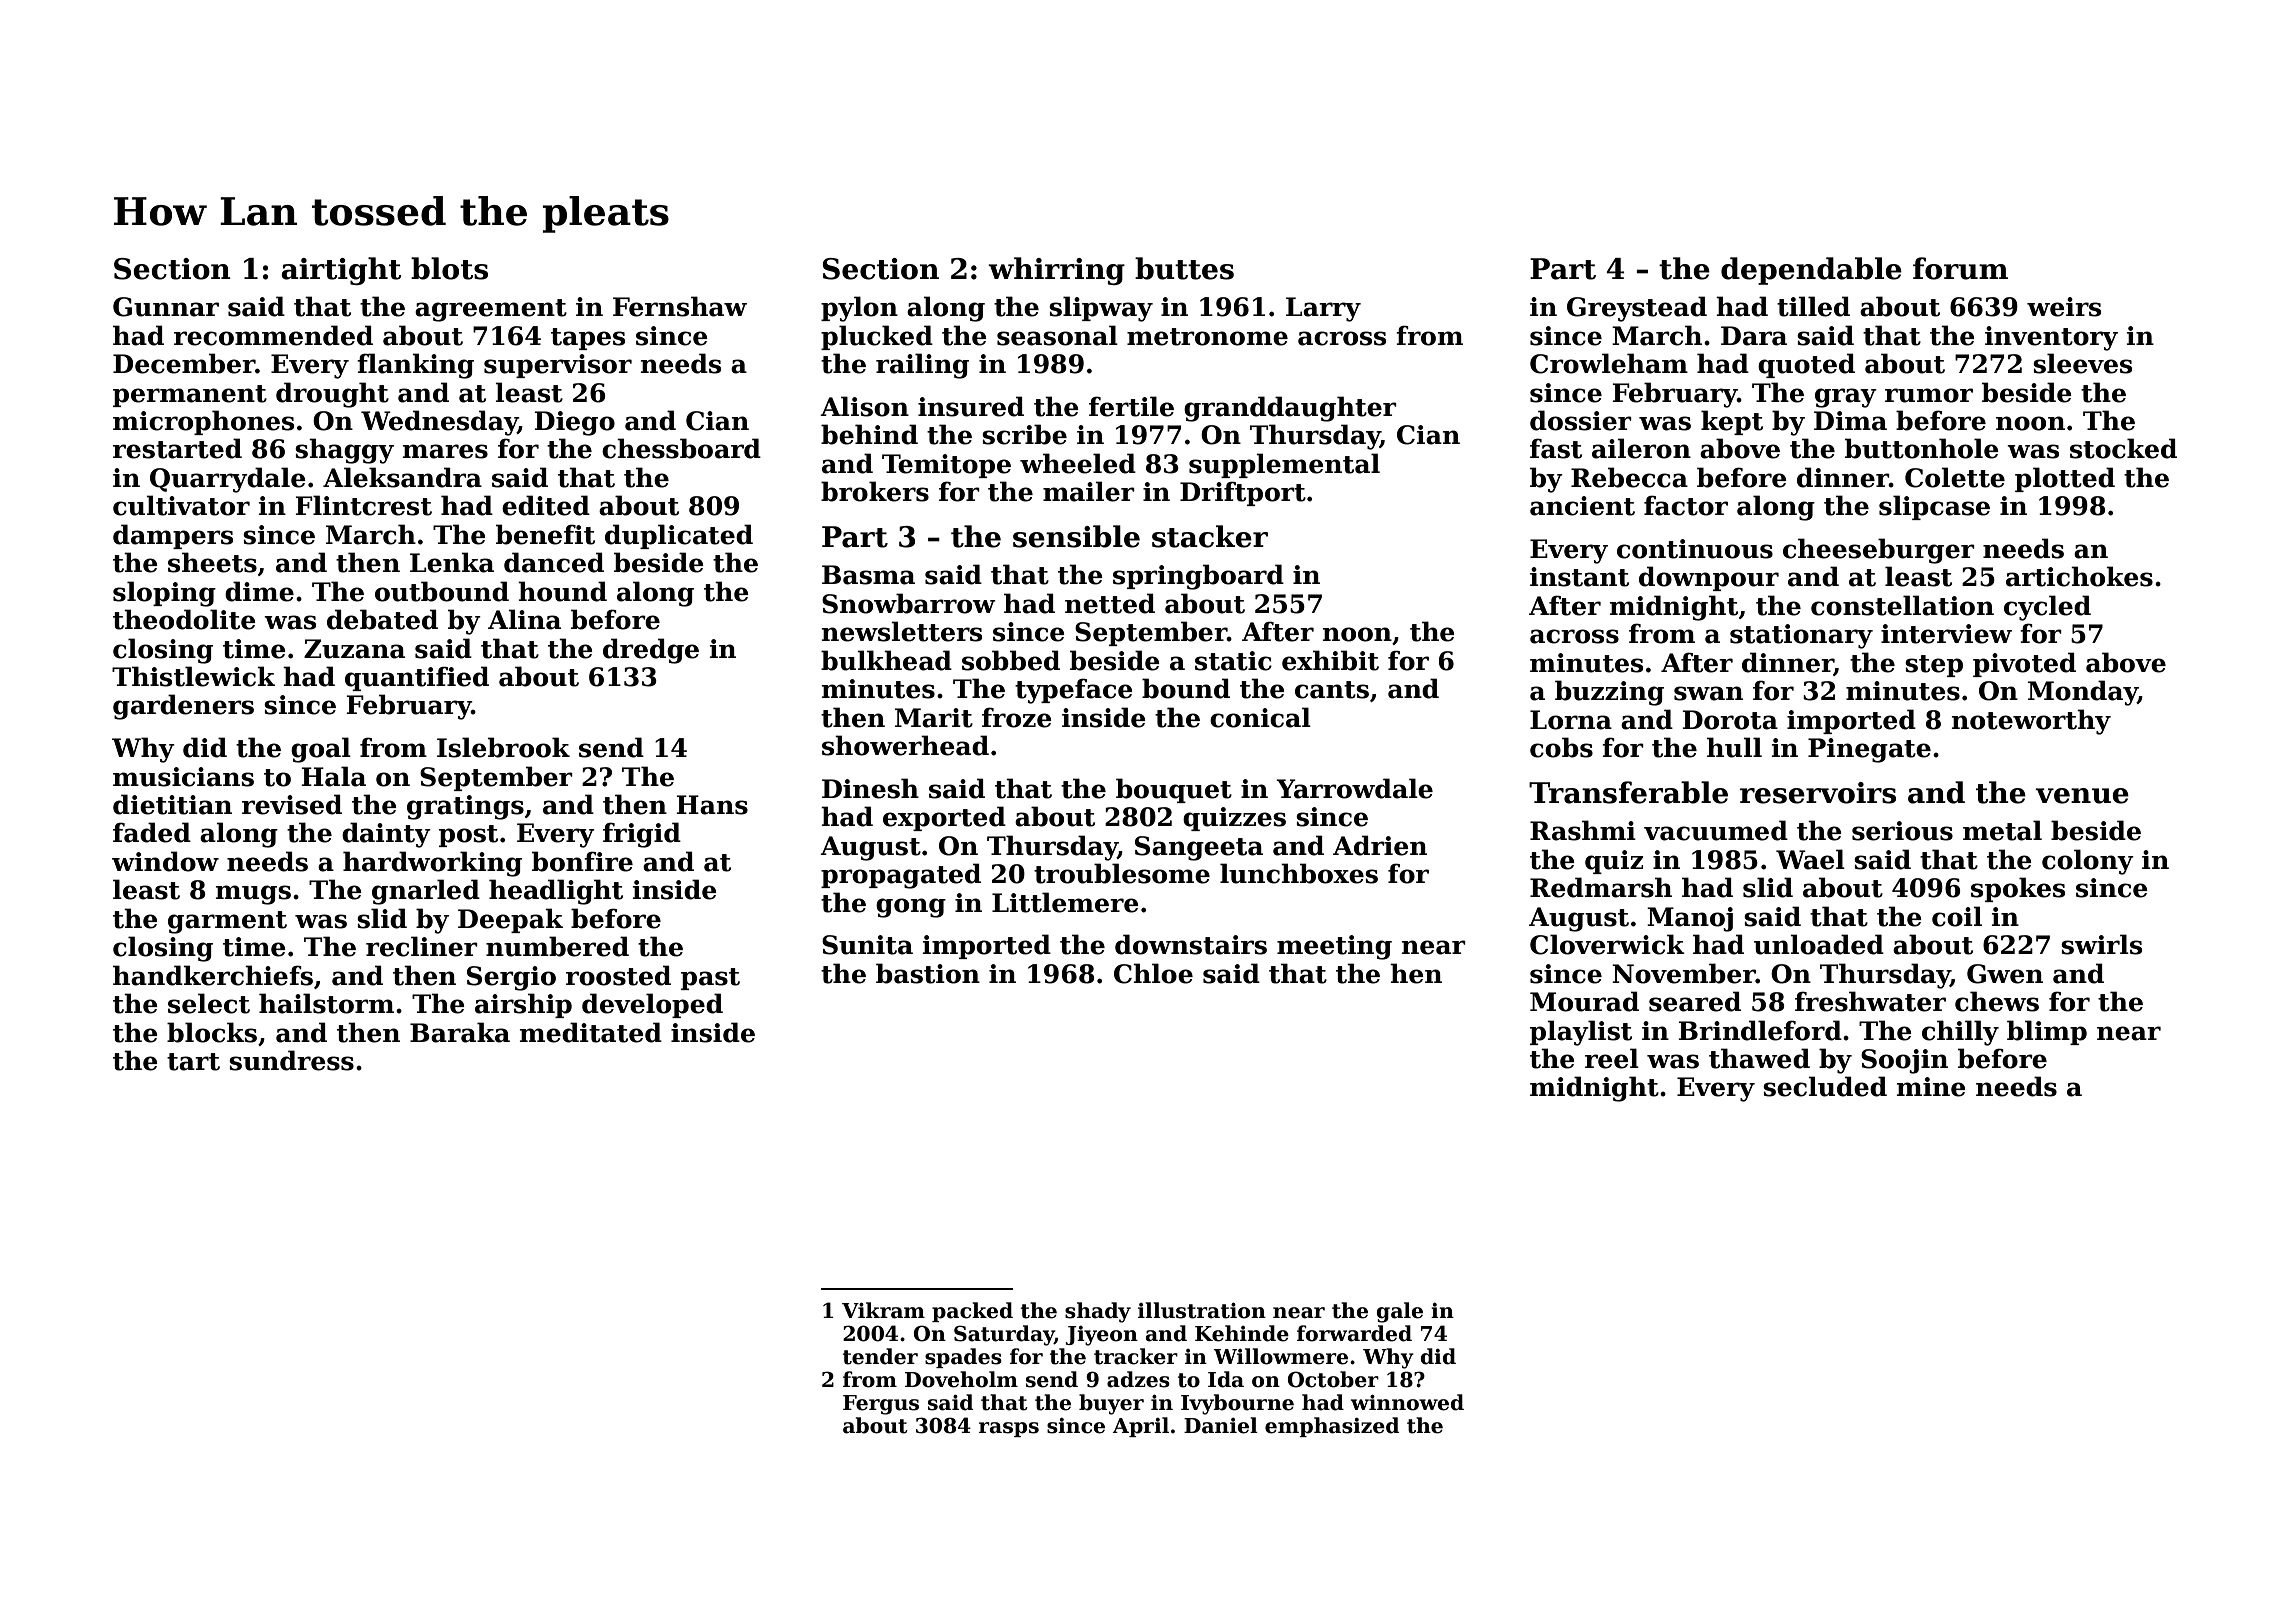 This page has width=2292, height=1620. What do you see at coordinates (203, 422) in the page?
I see `microphones` at bounding box center [203, 422].
